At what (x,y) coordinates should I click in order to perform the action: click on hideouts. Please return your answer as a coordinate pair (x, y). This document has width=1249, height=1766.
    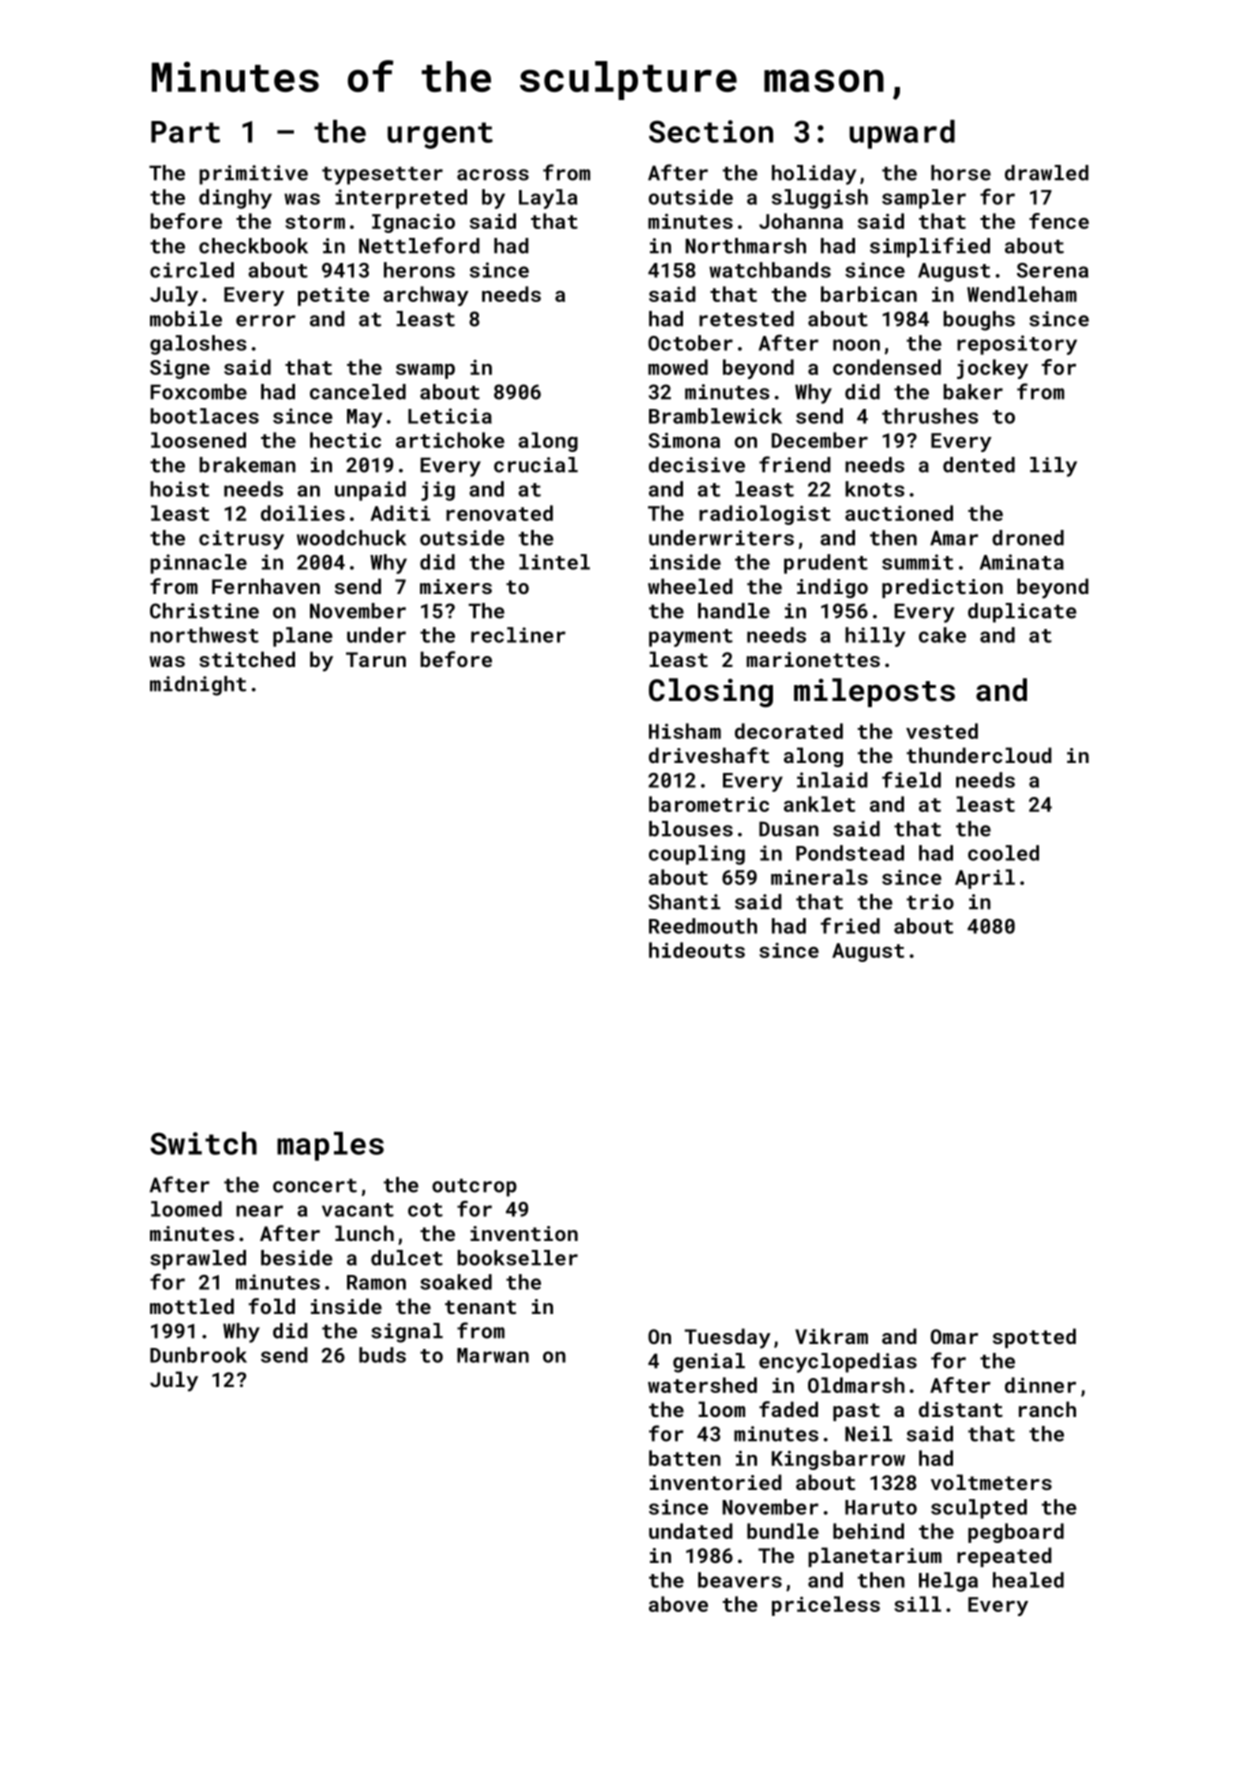
    Looking at the image, I should click on (697, 950).
